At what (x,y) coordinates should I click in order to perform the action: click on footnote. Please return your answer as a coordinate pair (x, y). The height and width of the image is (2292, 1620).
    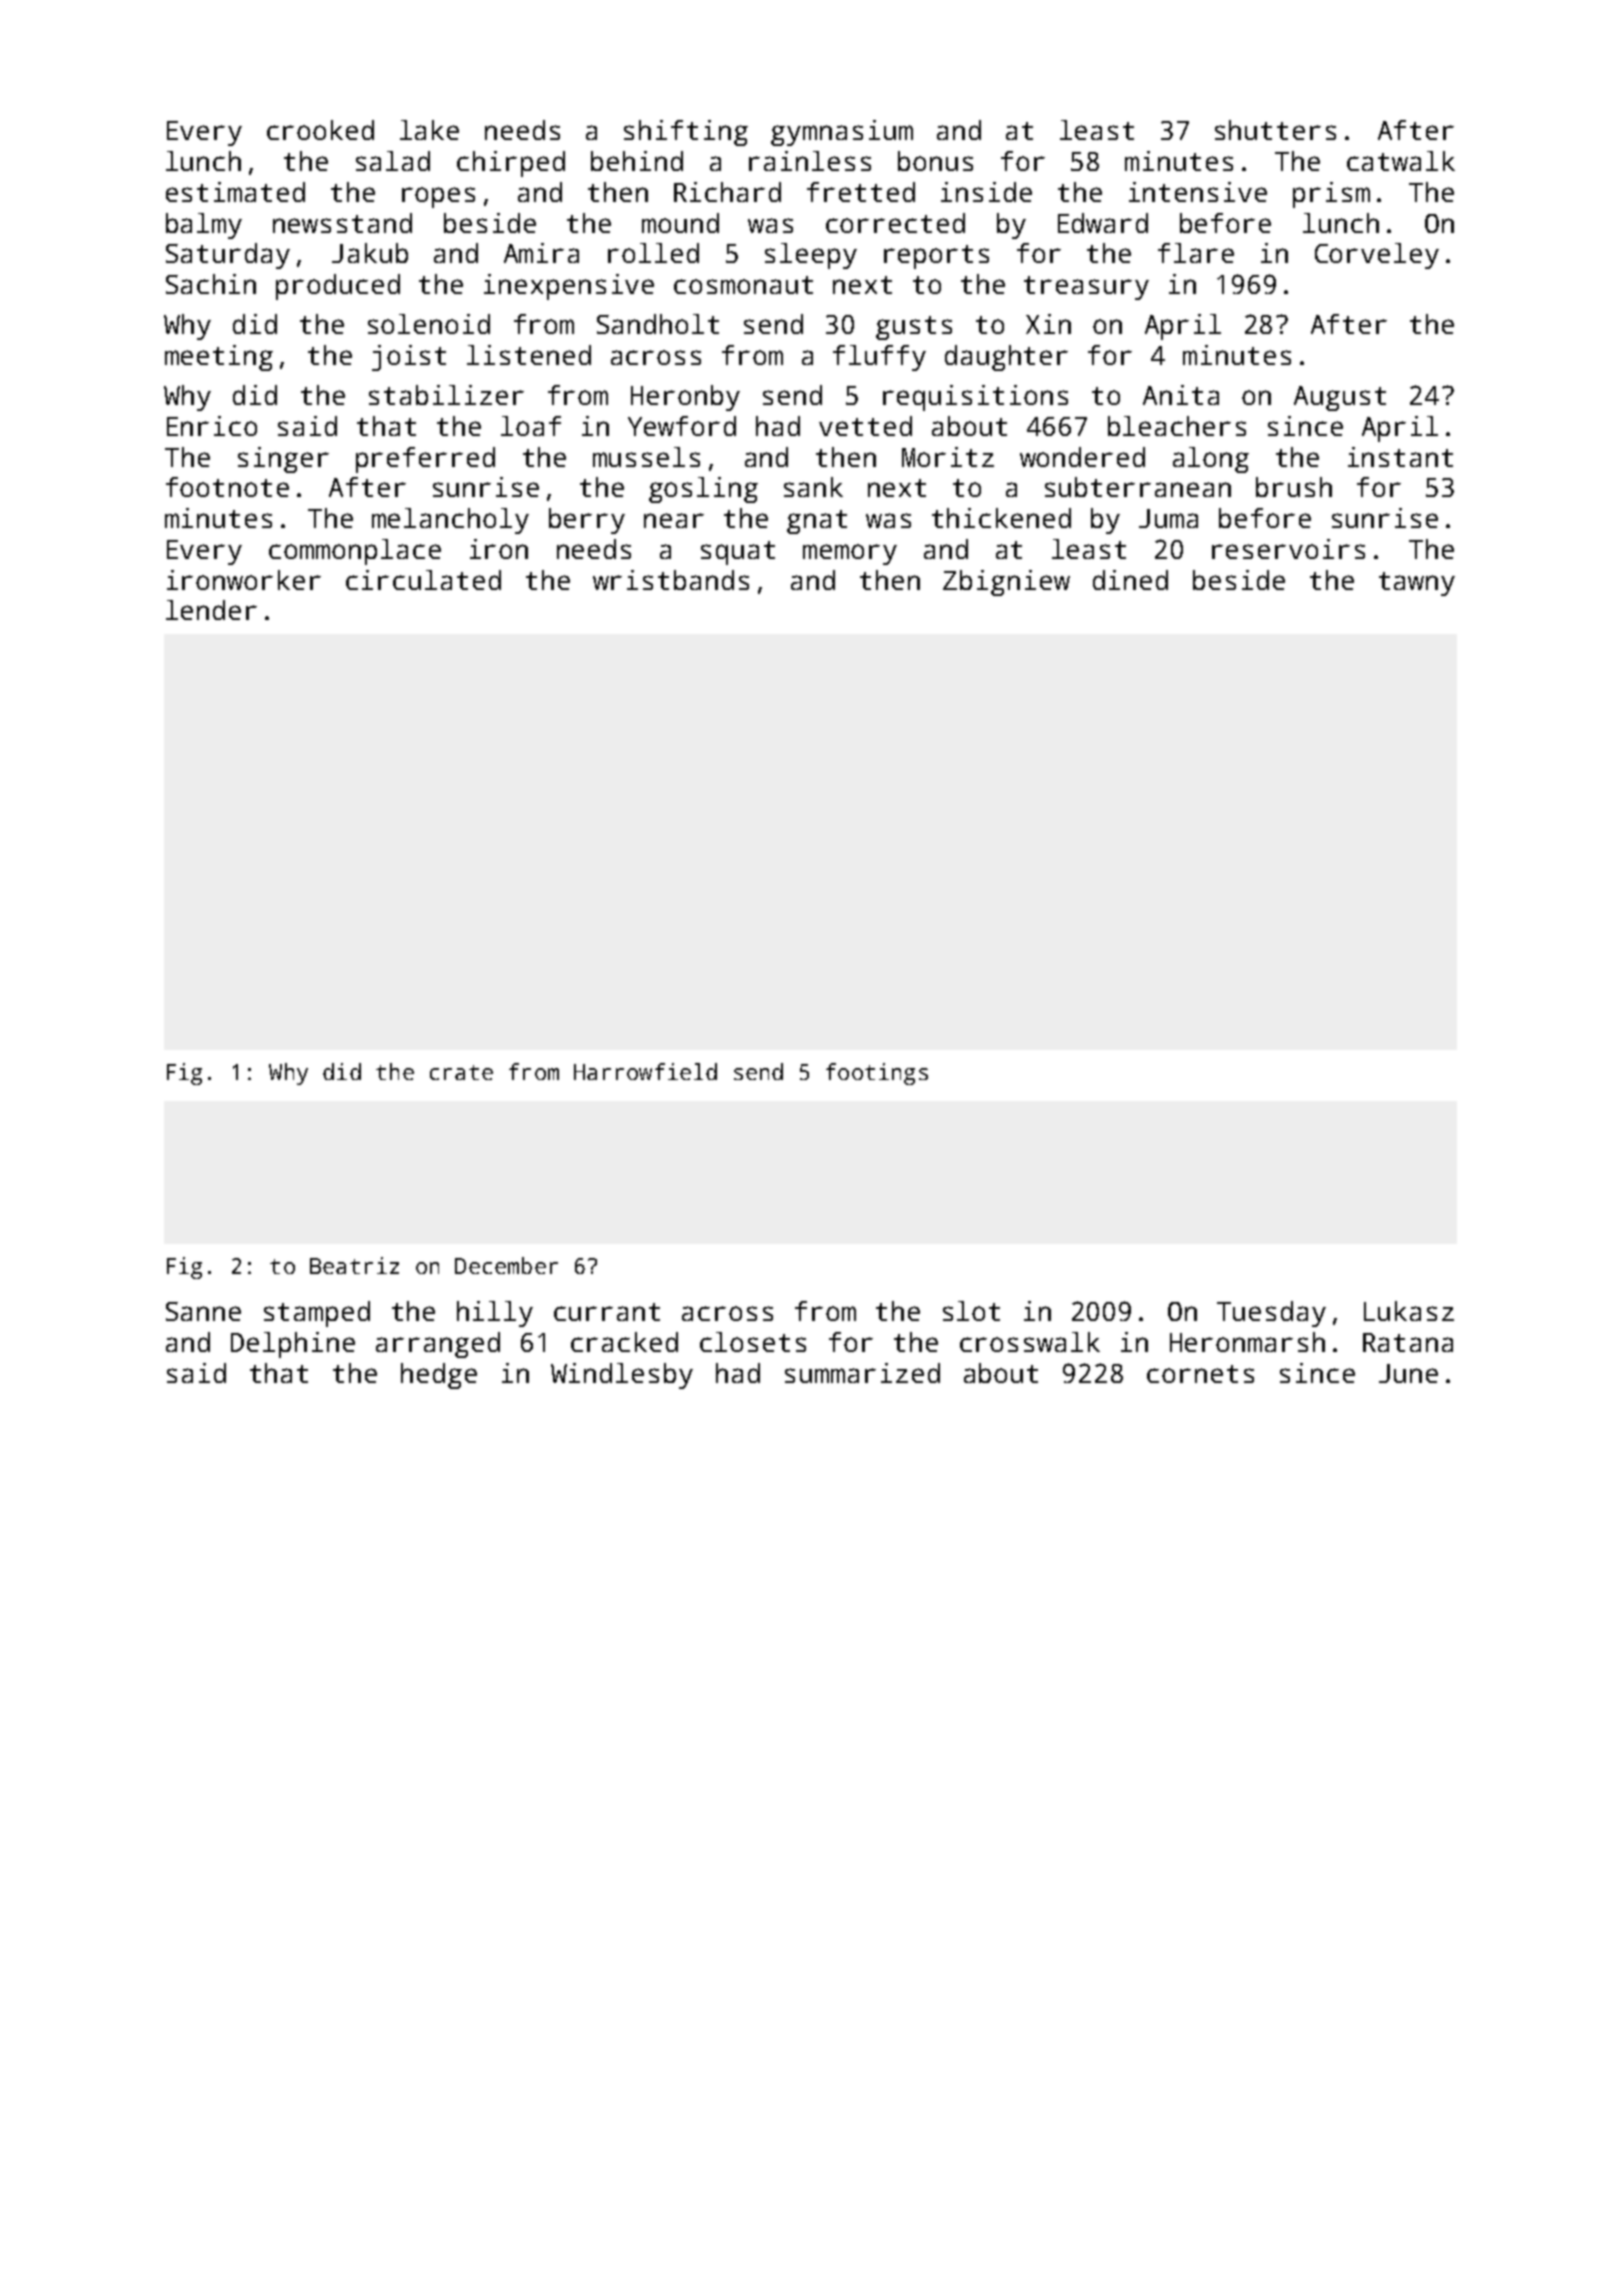
    Looking at the image, I should click on (227, 487).
